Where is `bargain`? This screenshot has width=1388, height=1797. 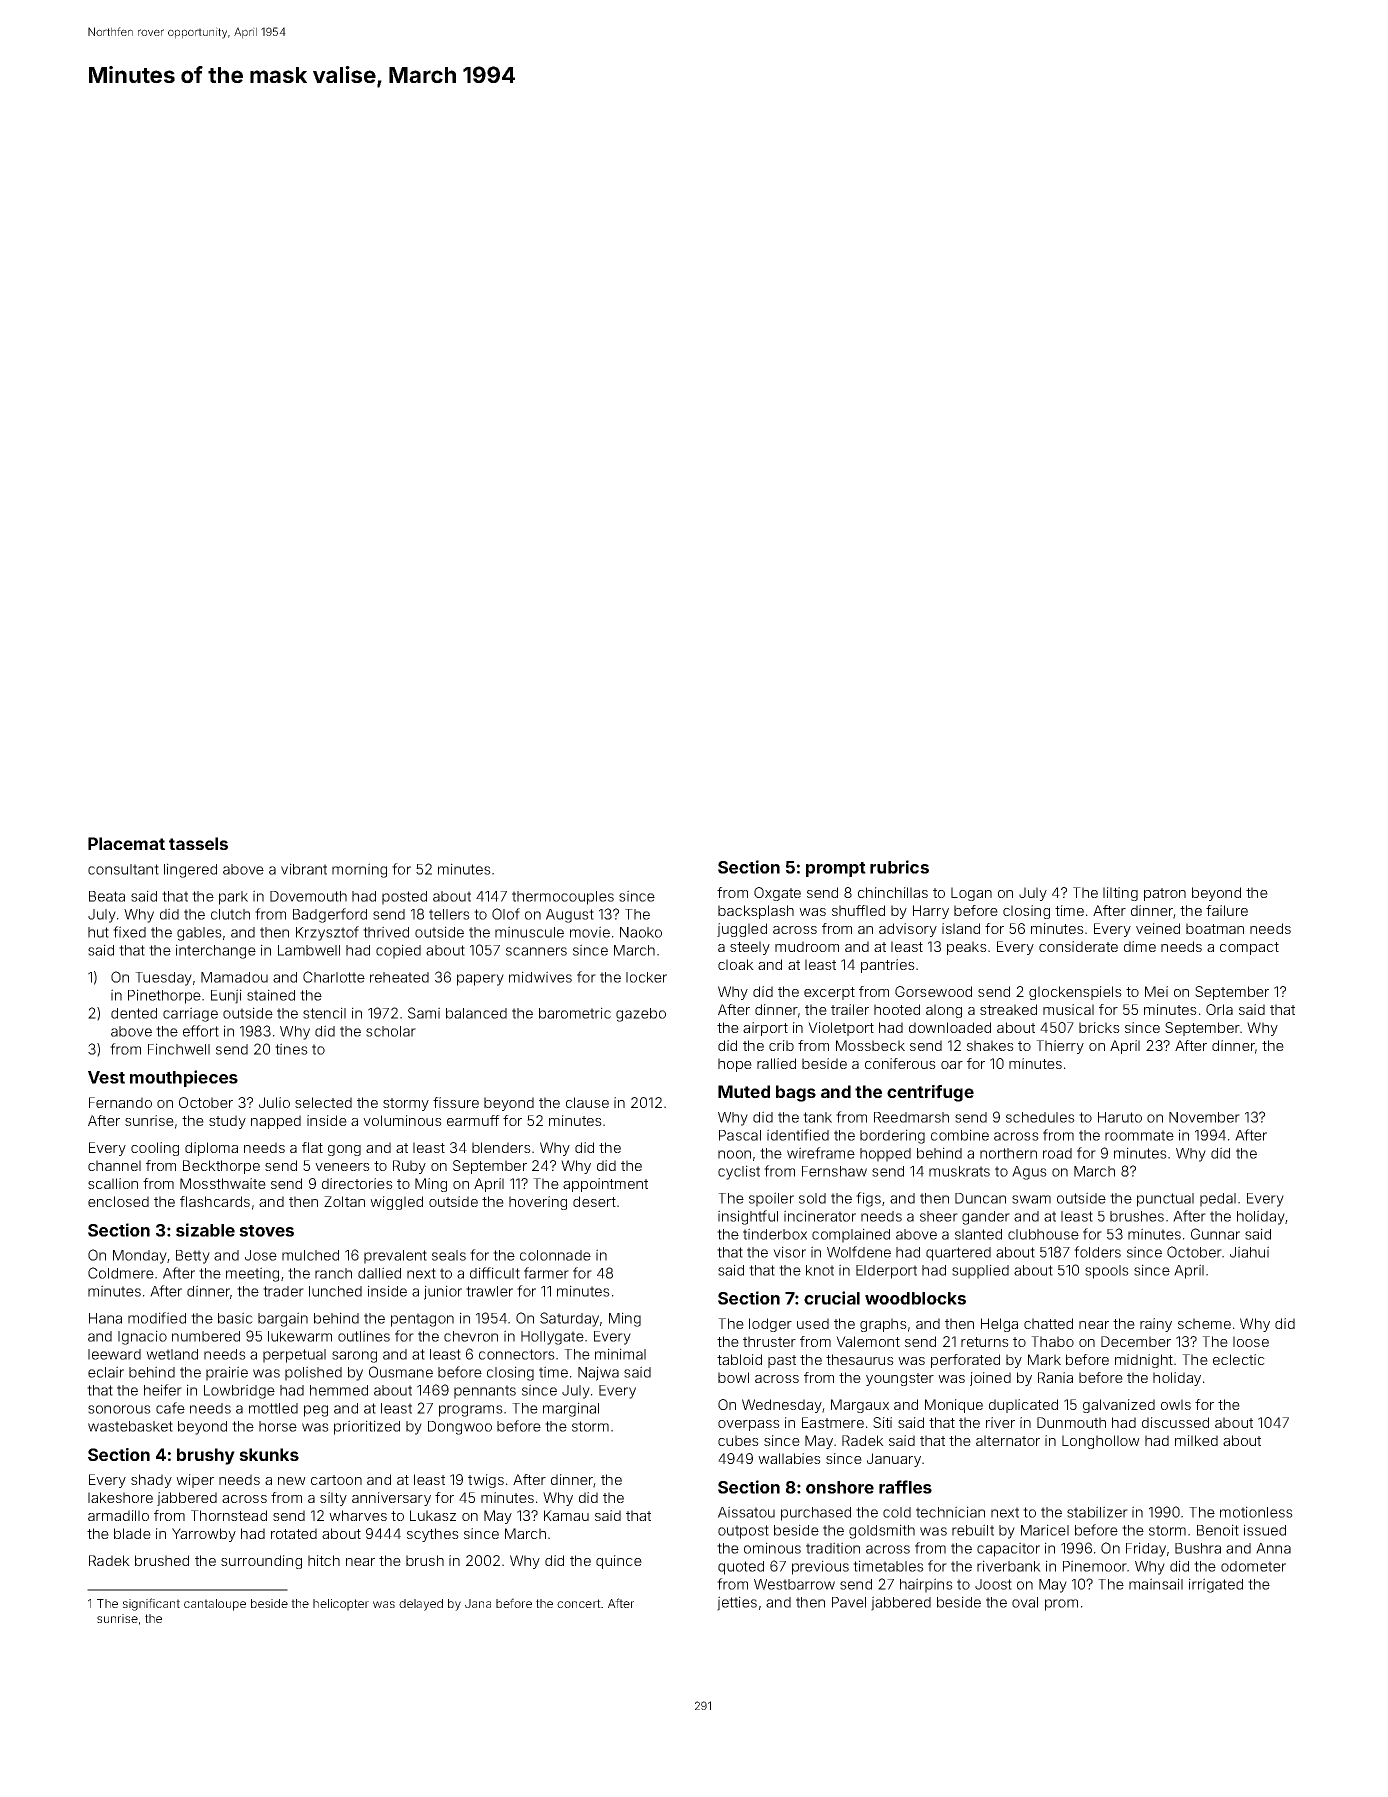 bargain is located at coordinates (283, 1319).
